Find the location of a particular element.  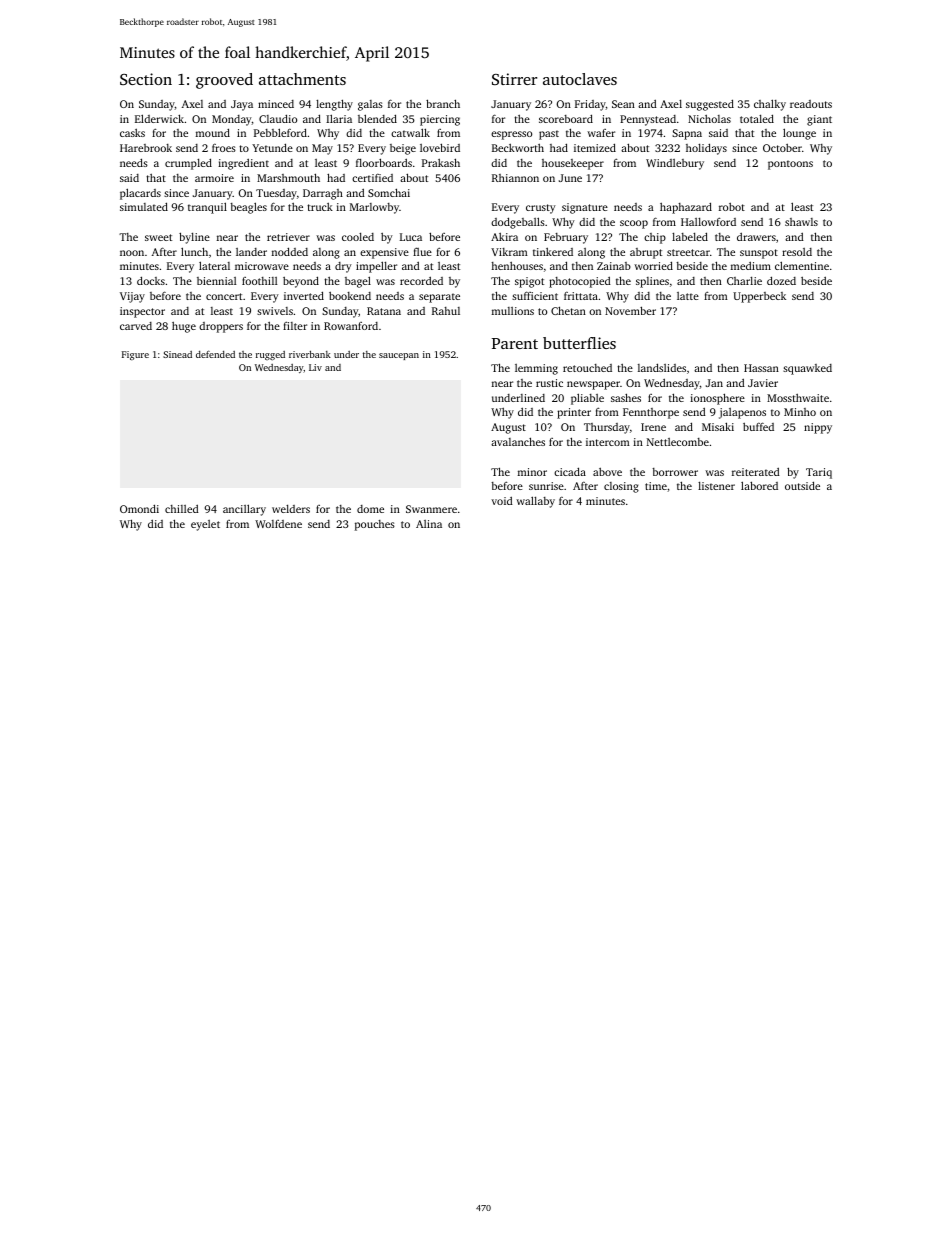

Section is located at coordinates (146, 79).
